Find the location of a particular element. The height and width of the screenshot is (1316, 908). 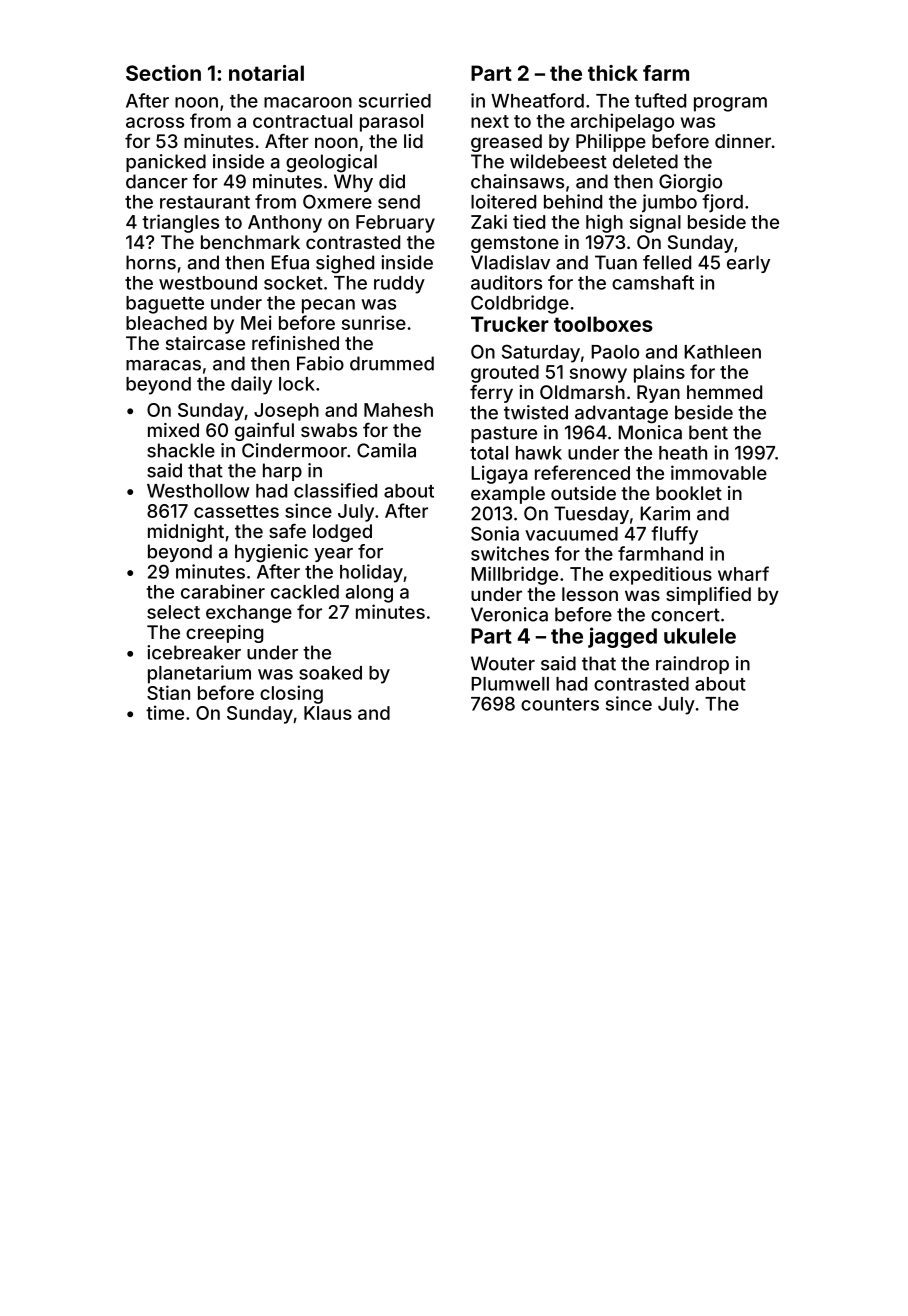

Monica is located at coordinates (650, 432).
